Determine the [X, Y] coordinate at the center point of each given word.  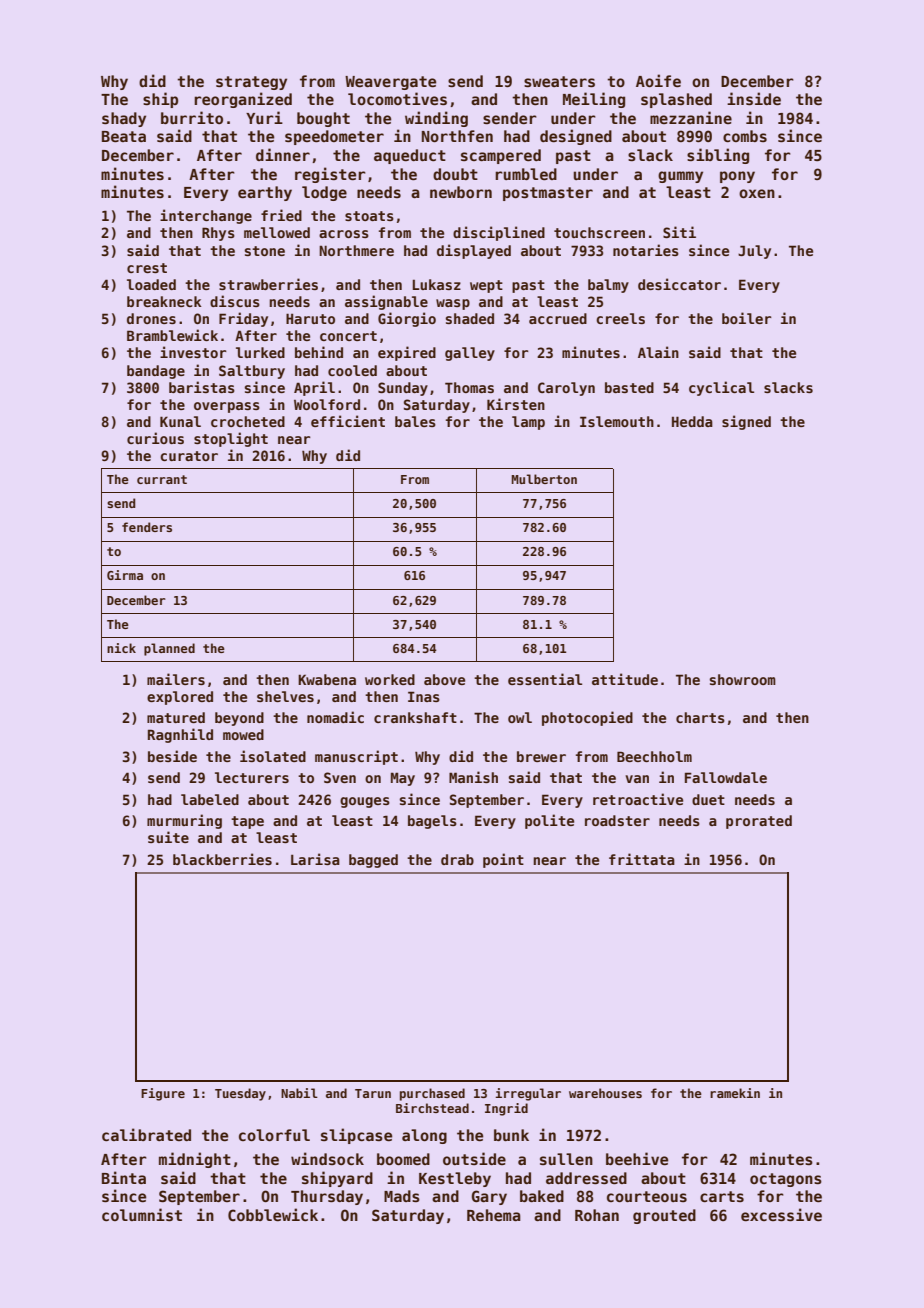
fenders [147, 527]
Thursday [327, 1197]
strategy [251, 83]
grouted [664, 1216]
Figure [163, 1094]
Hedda [692, 421]
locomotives [397, 98]
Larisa [315, 859]
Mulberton [544, 479]
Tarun [373, 1093]
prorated [759, 822]
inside [754, 98]
